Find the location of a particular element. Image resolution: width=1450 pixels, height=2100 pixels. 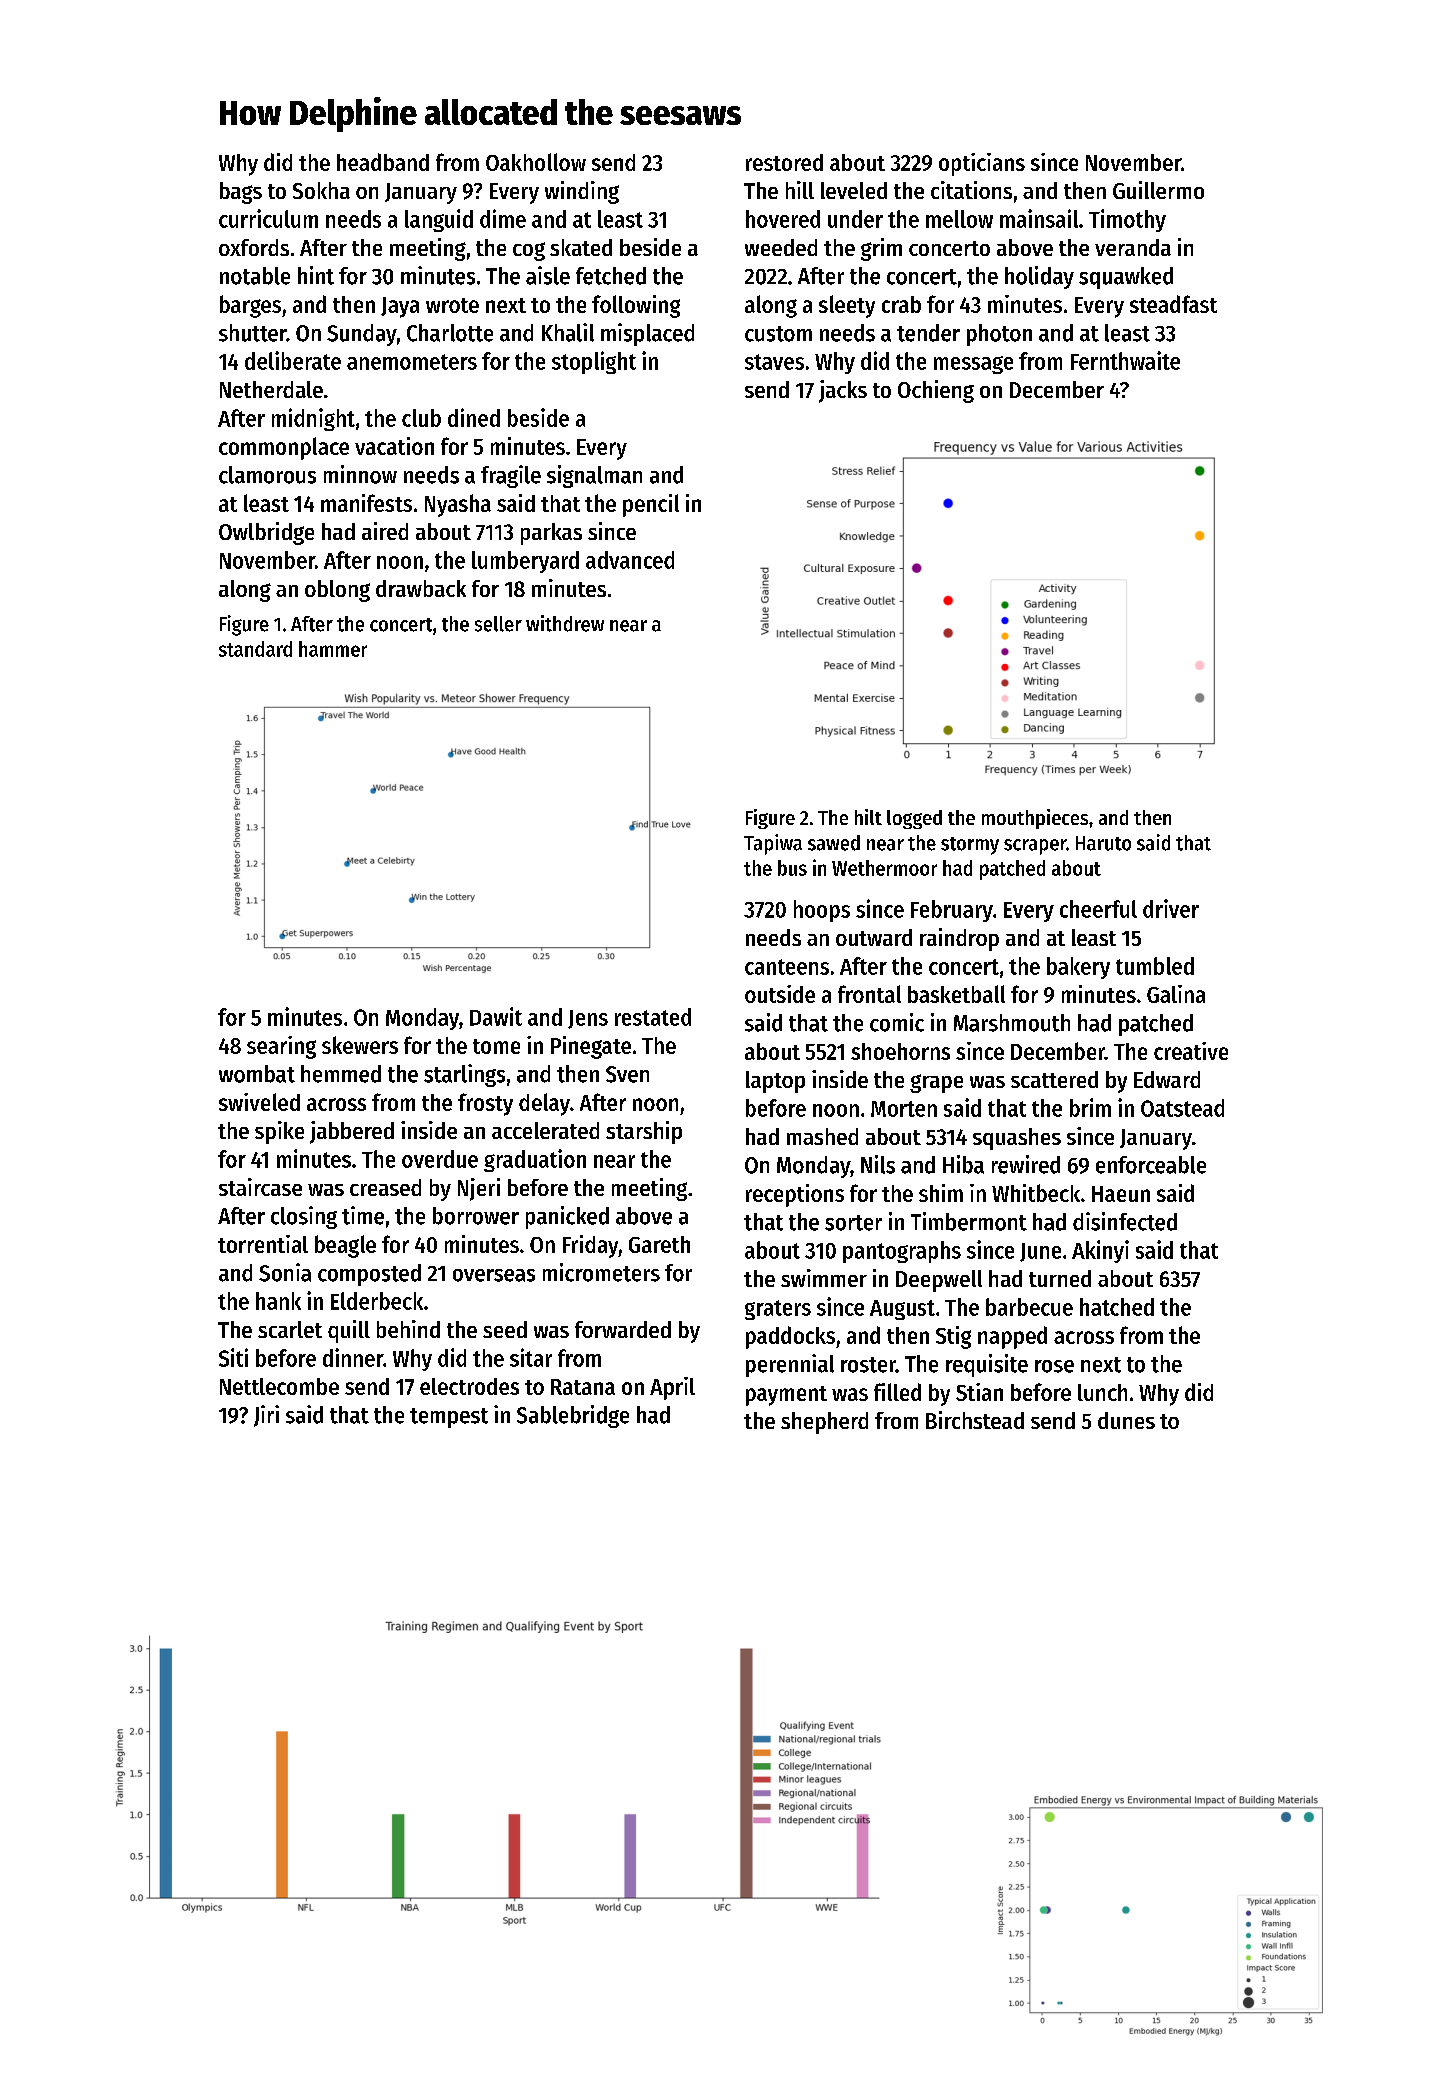

Oakhollow is located at coordinates (536, 162).
